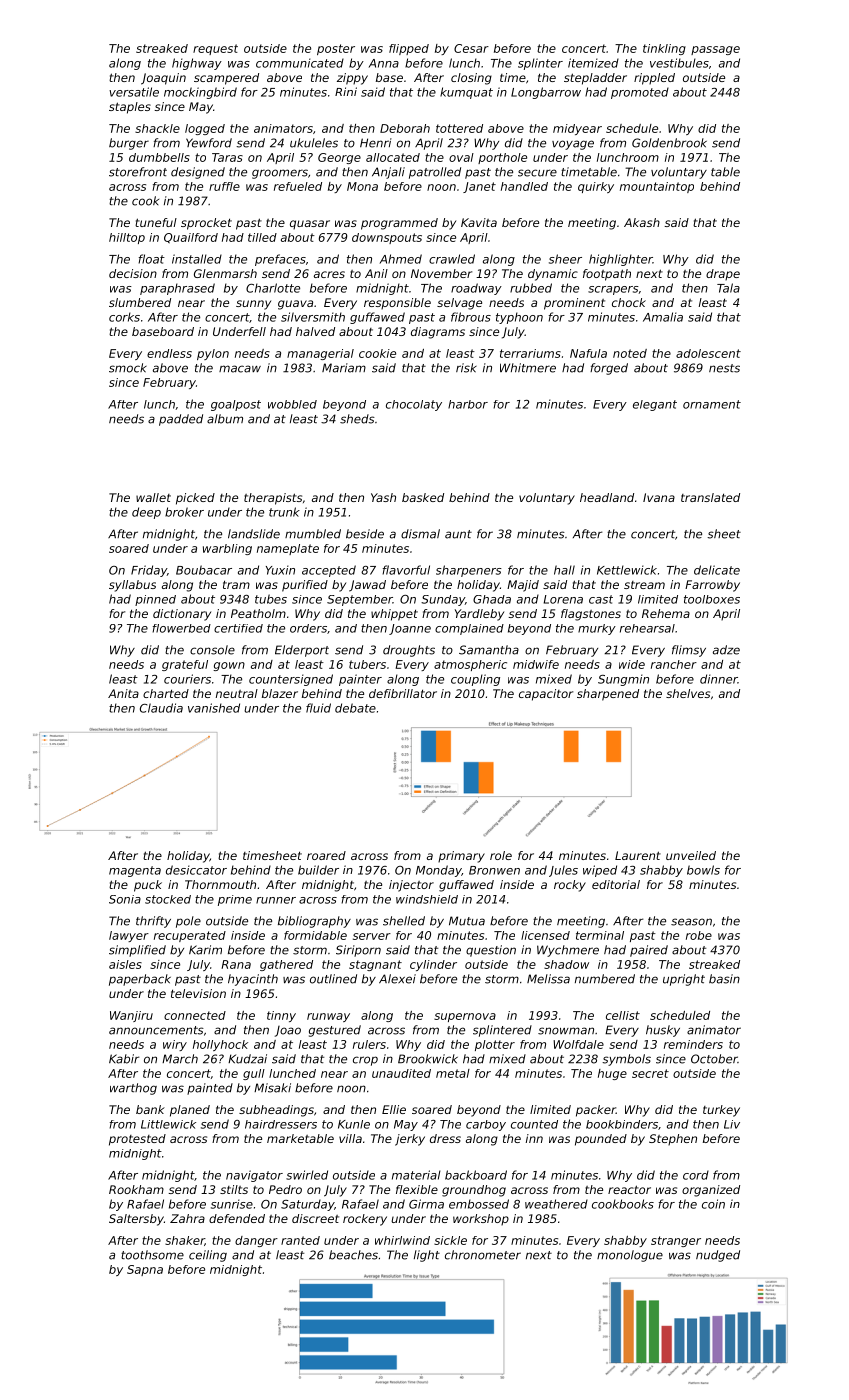  Describe the element at coordinates (123, 693) in the screenshot. I see `Anita` at that location.
